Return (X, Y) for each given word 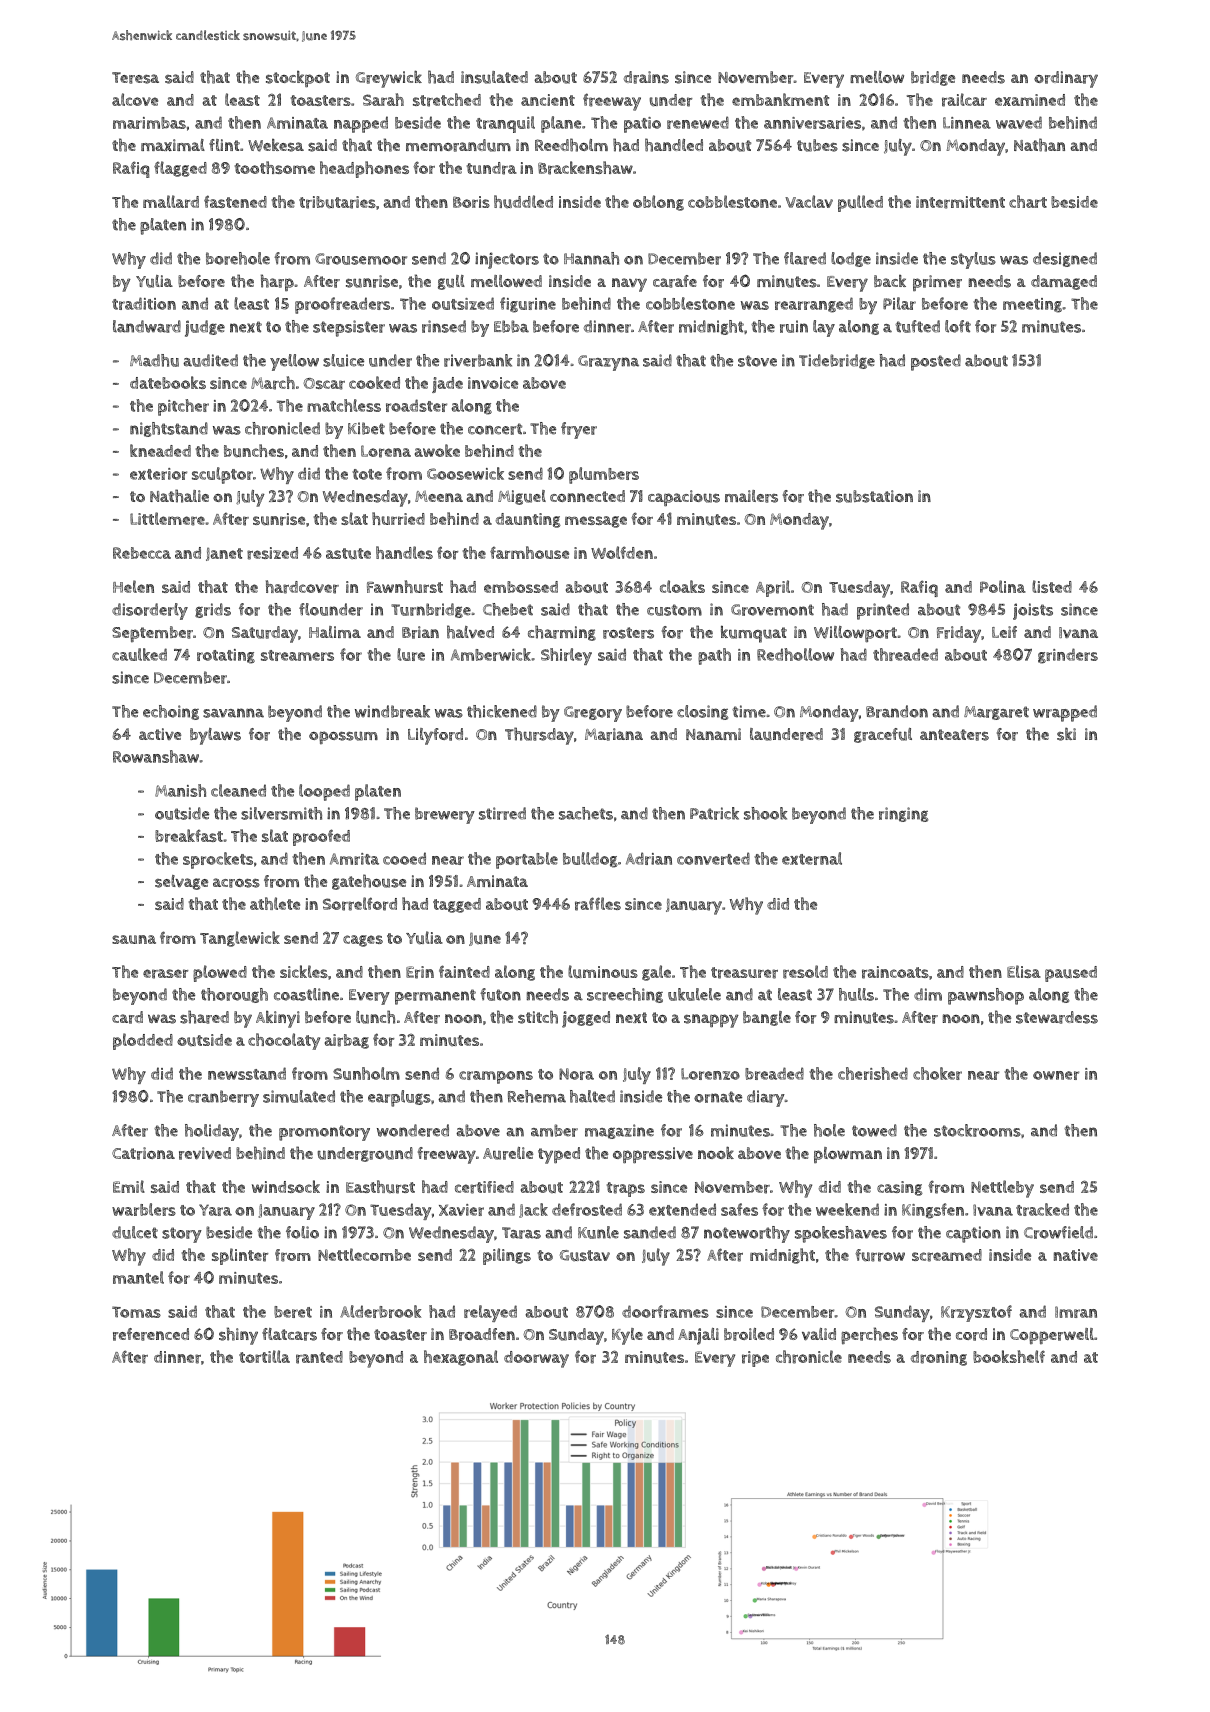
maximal (173, 145)
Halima (335, 632)
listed (1052, 586)
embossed (521, 587)
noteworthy (747, 1234)
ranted (319, 1357)
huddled (523, 201)
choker (937, 1073)
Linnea (967, 123)
